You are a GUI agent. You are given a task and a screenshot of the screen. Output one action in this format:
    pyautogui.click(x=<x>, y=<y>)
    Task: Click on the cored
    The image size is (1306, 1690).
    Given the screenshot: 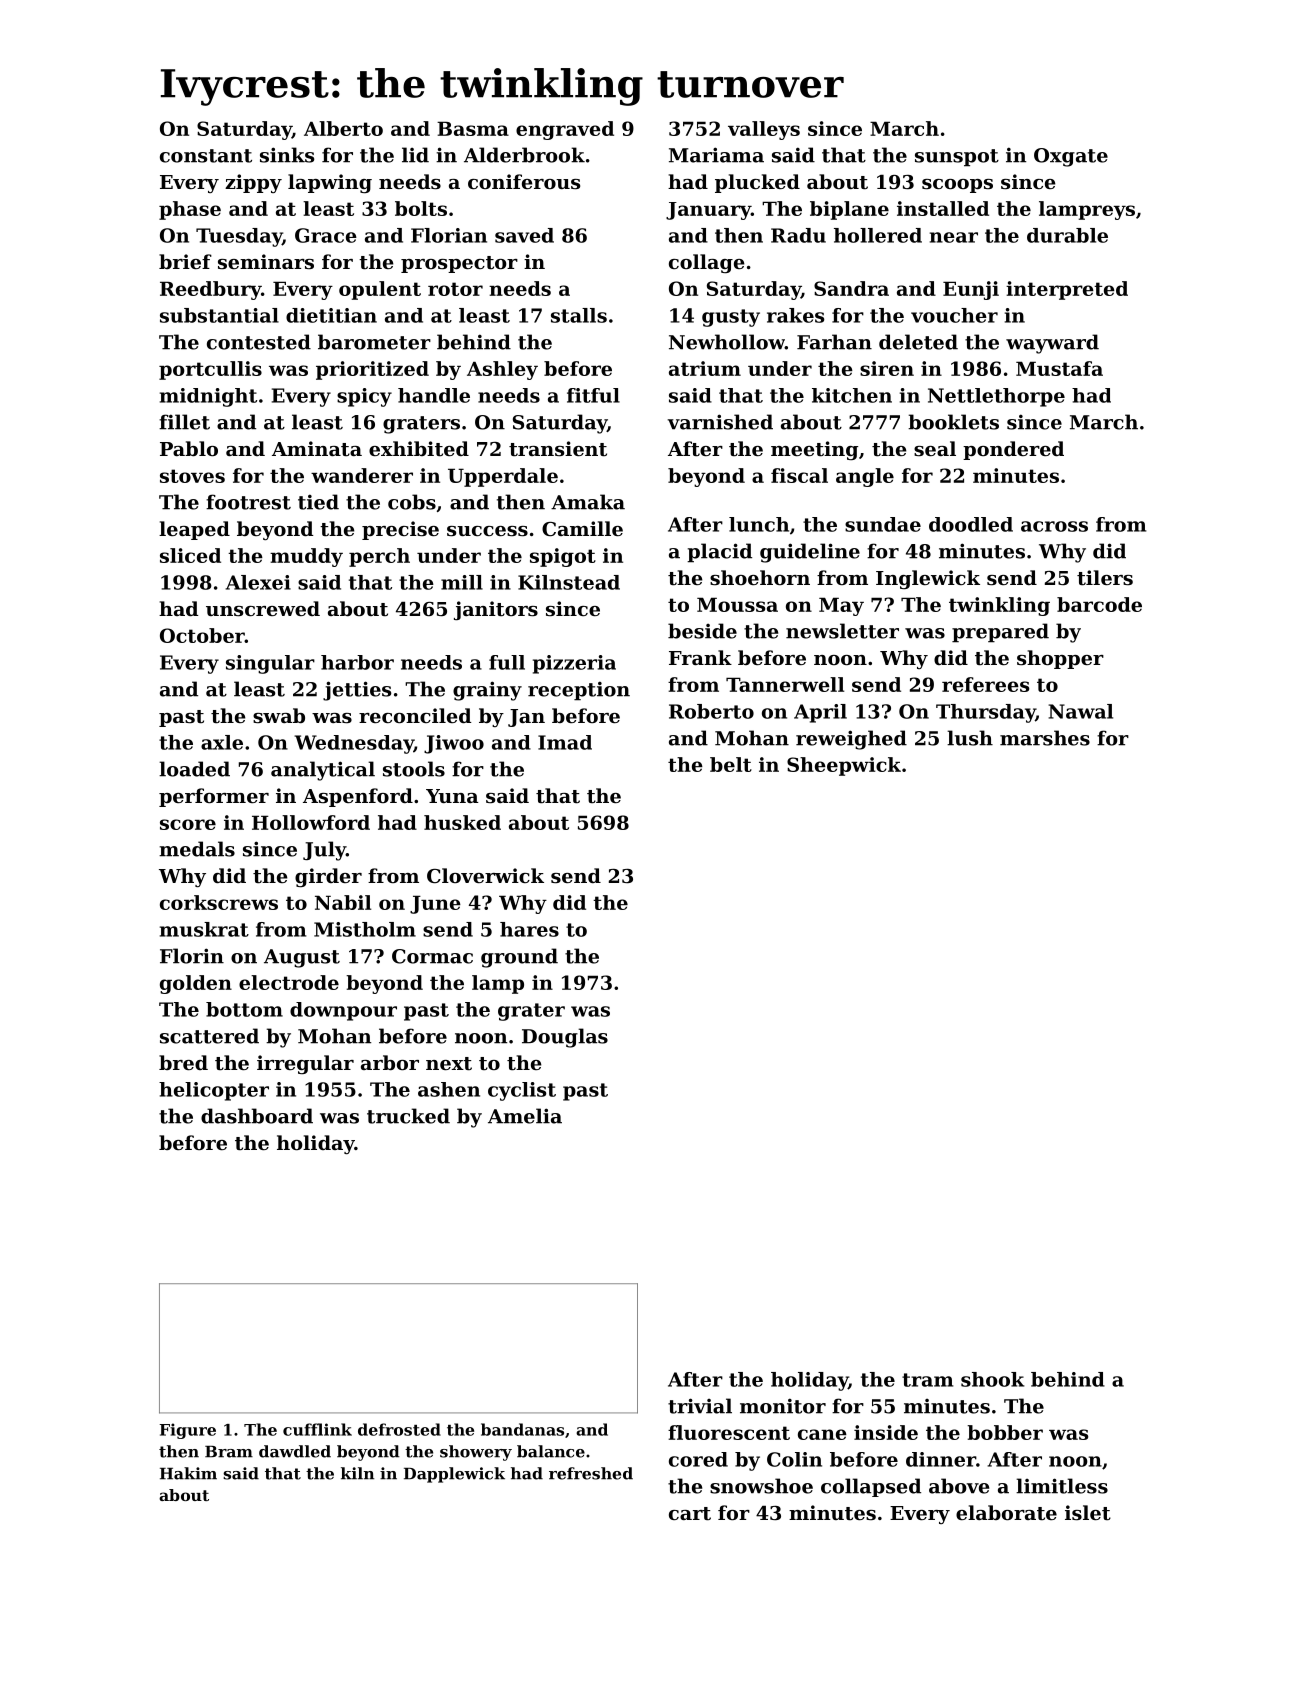 What is the action you would take?
    pyautogui.click(x=698, y=1459)
